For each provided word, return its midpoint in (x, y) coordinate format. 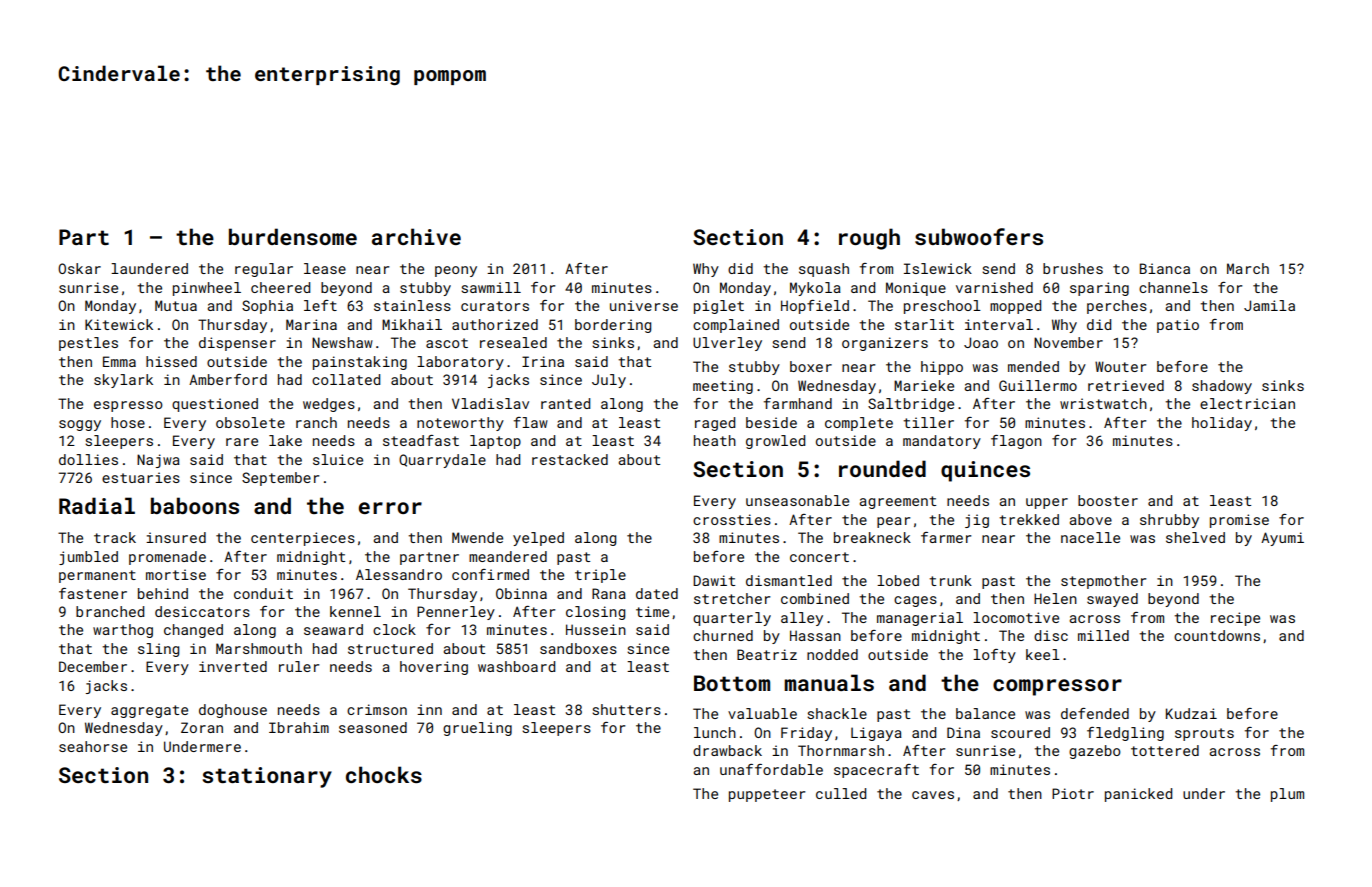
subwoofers (979, 236)
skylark (123, 381)
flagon (1016, 442)
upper (1047, 503)
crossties (732, 519)
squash (824, 270)
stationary (267, 777)
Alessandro (399, 574)
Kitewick (119, 324)
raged (715, 424)
